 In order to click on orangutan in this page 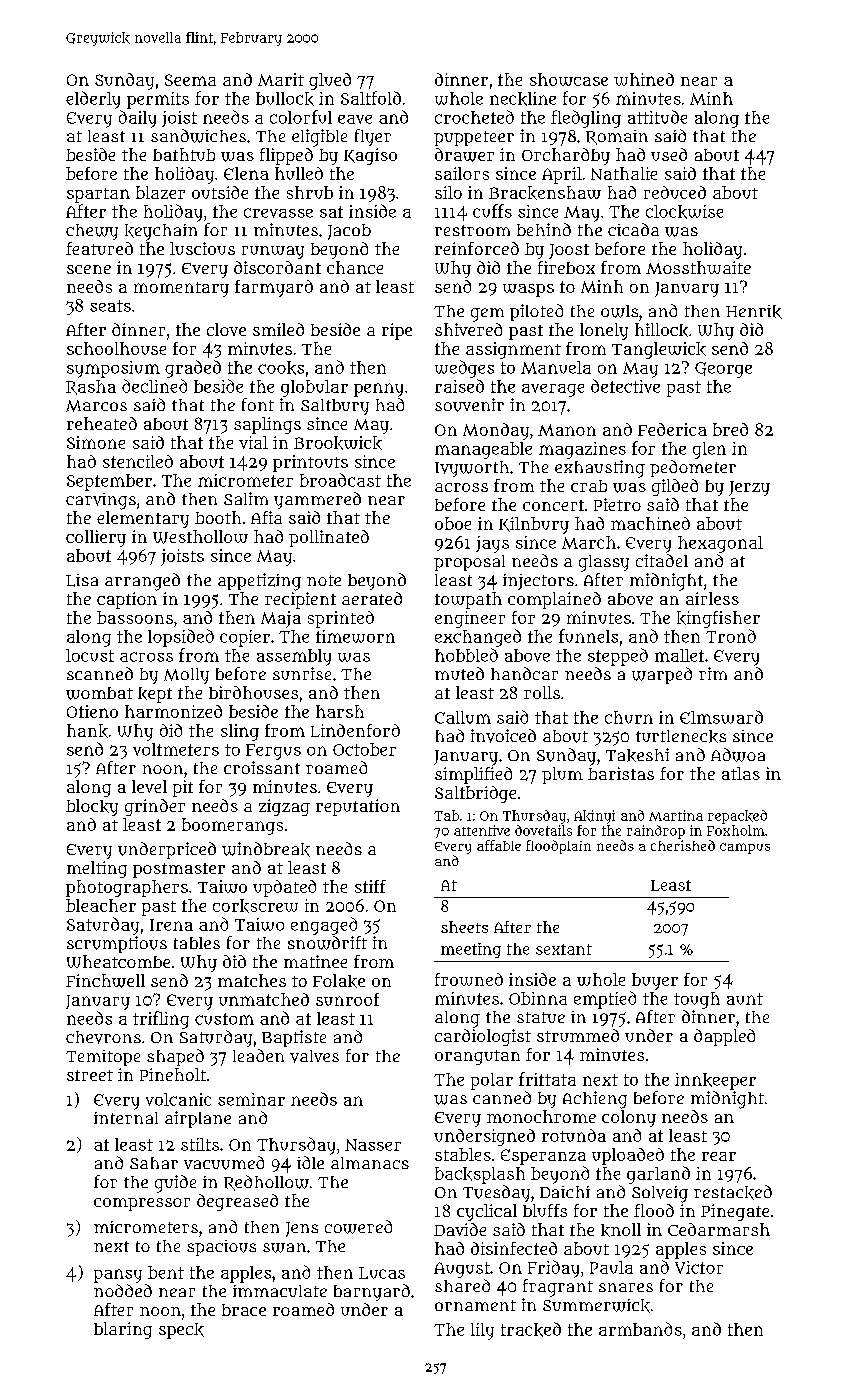, I will do `click(477, 1057)`.
